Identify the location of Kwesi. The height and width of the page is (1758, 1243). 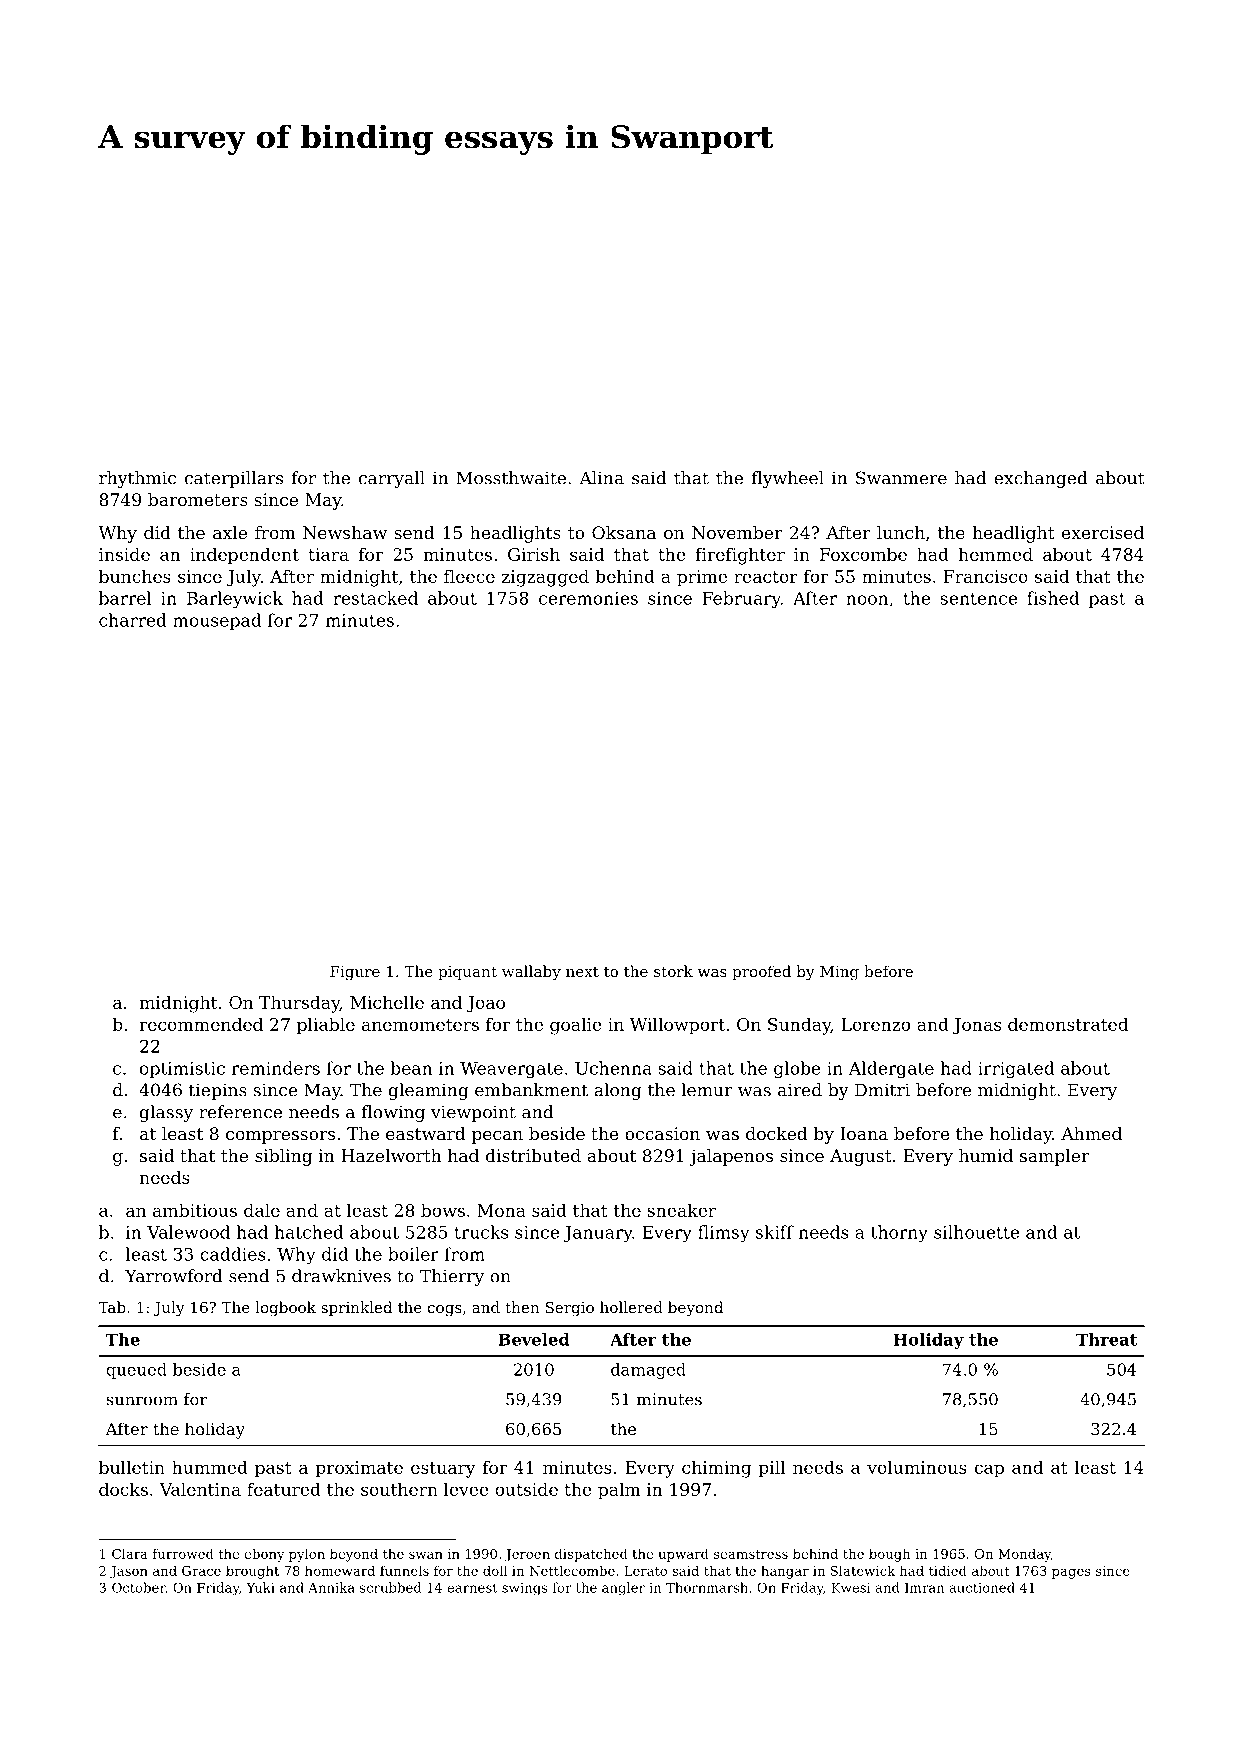
(850, 1588).
